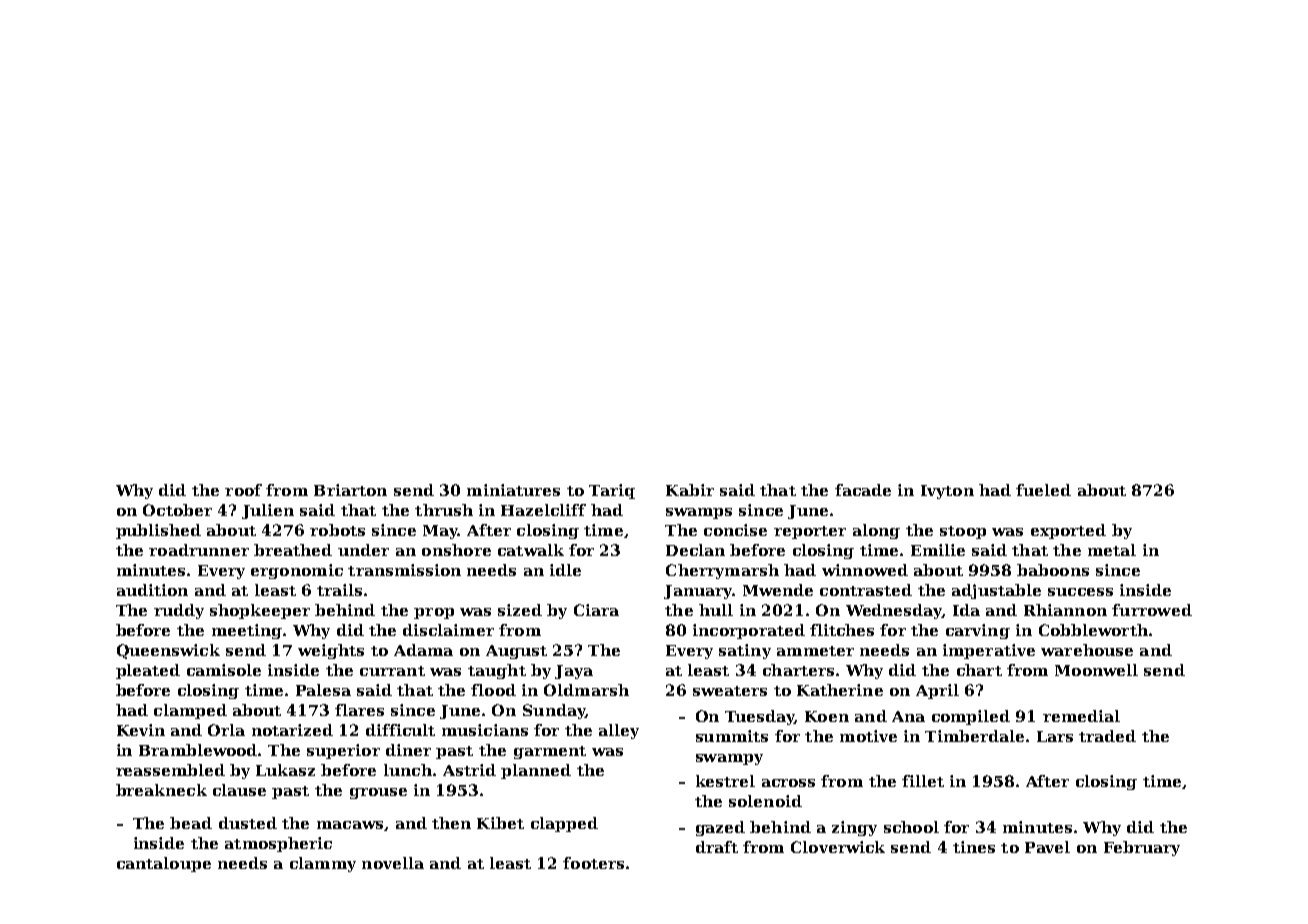  Describe the element at coordinates (1043, 490) in the document. I see `fueled` at that location.
